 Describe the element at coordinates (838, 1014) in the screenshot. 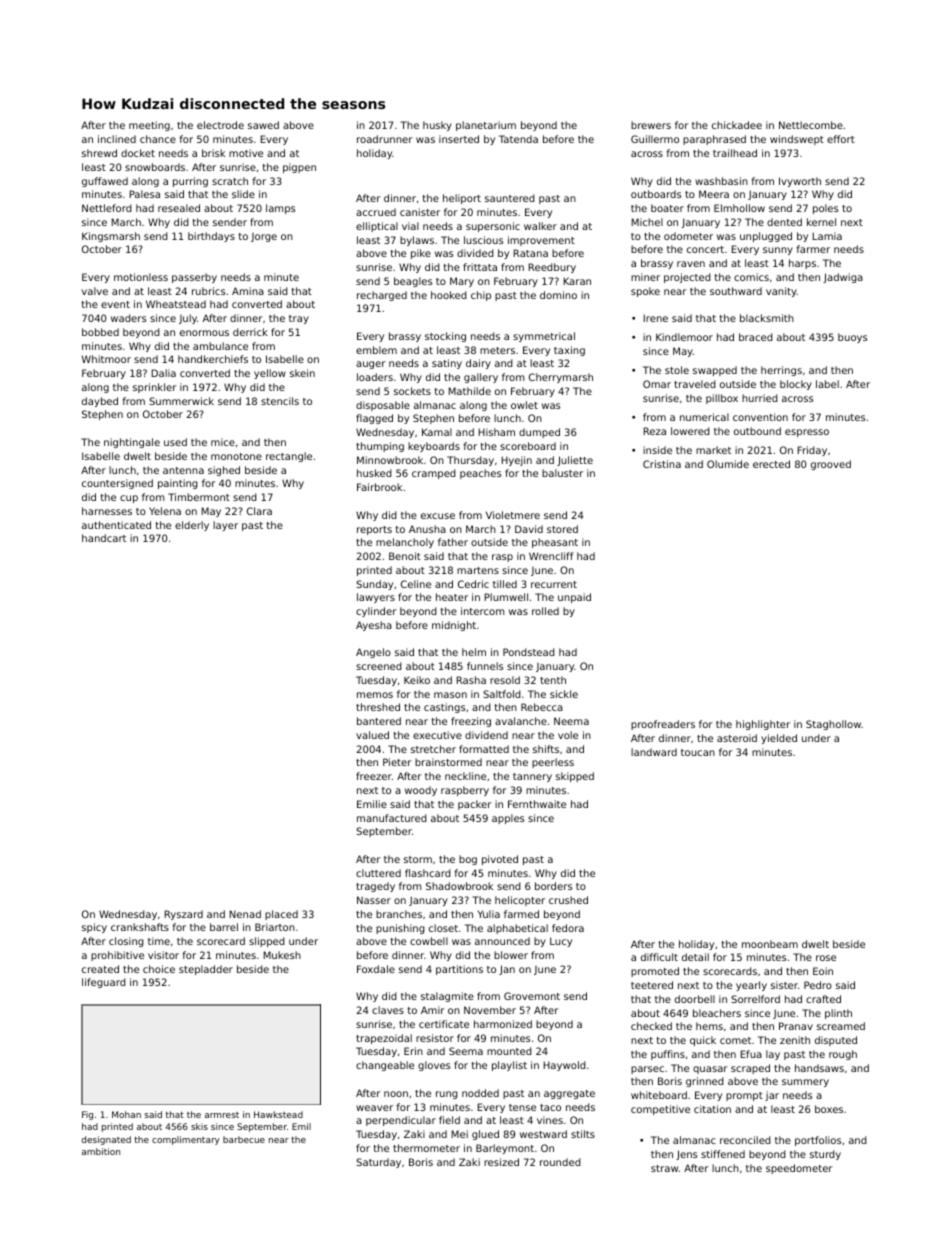

I see `plinth` at that location.
